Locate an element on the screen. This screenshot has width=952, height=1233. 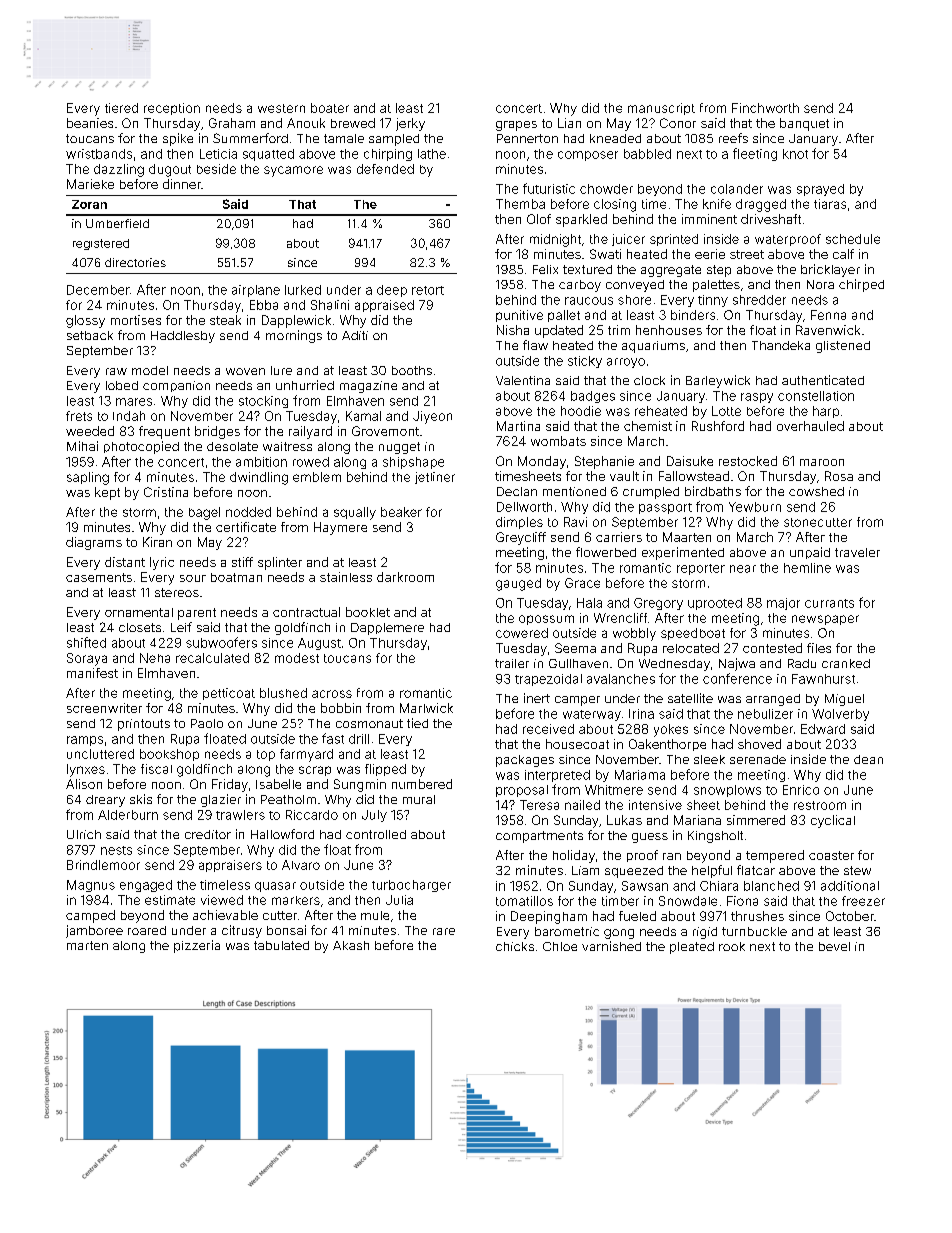
Lian is located at coordinates (569, 123).
